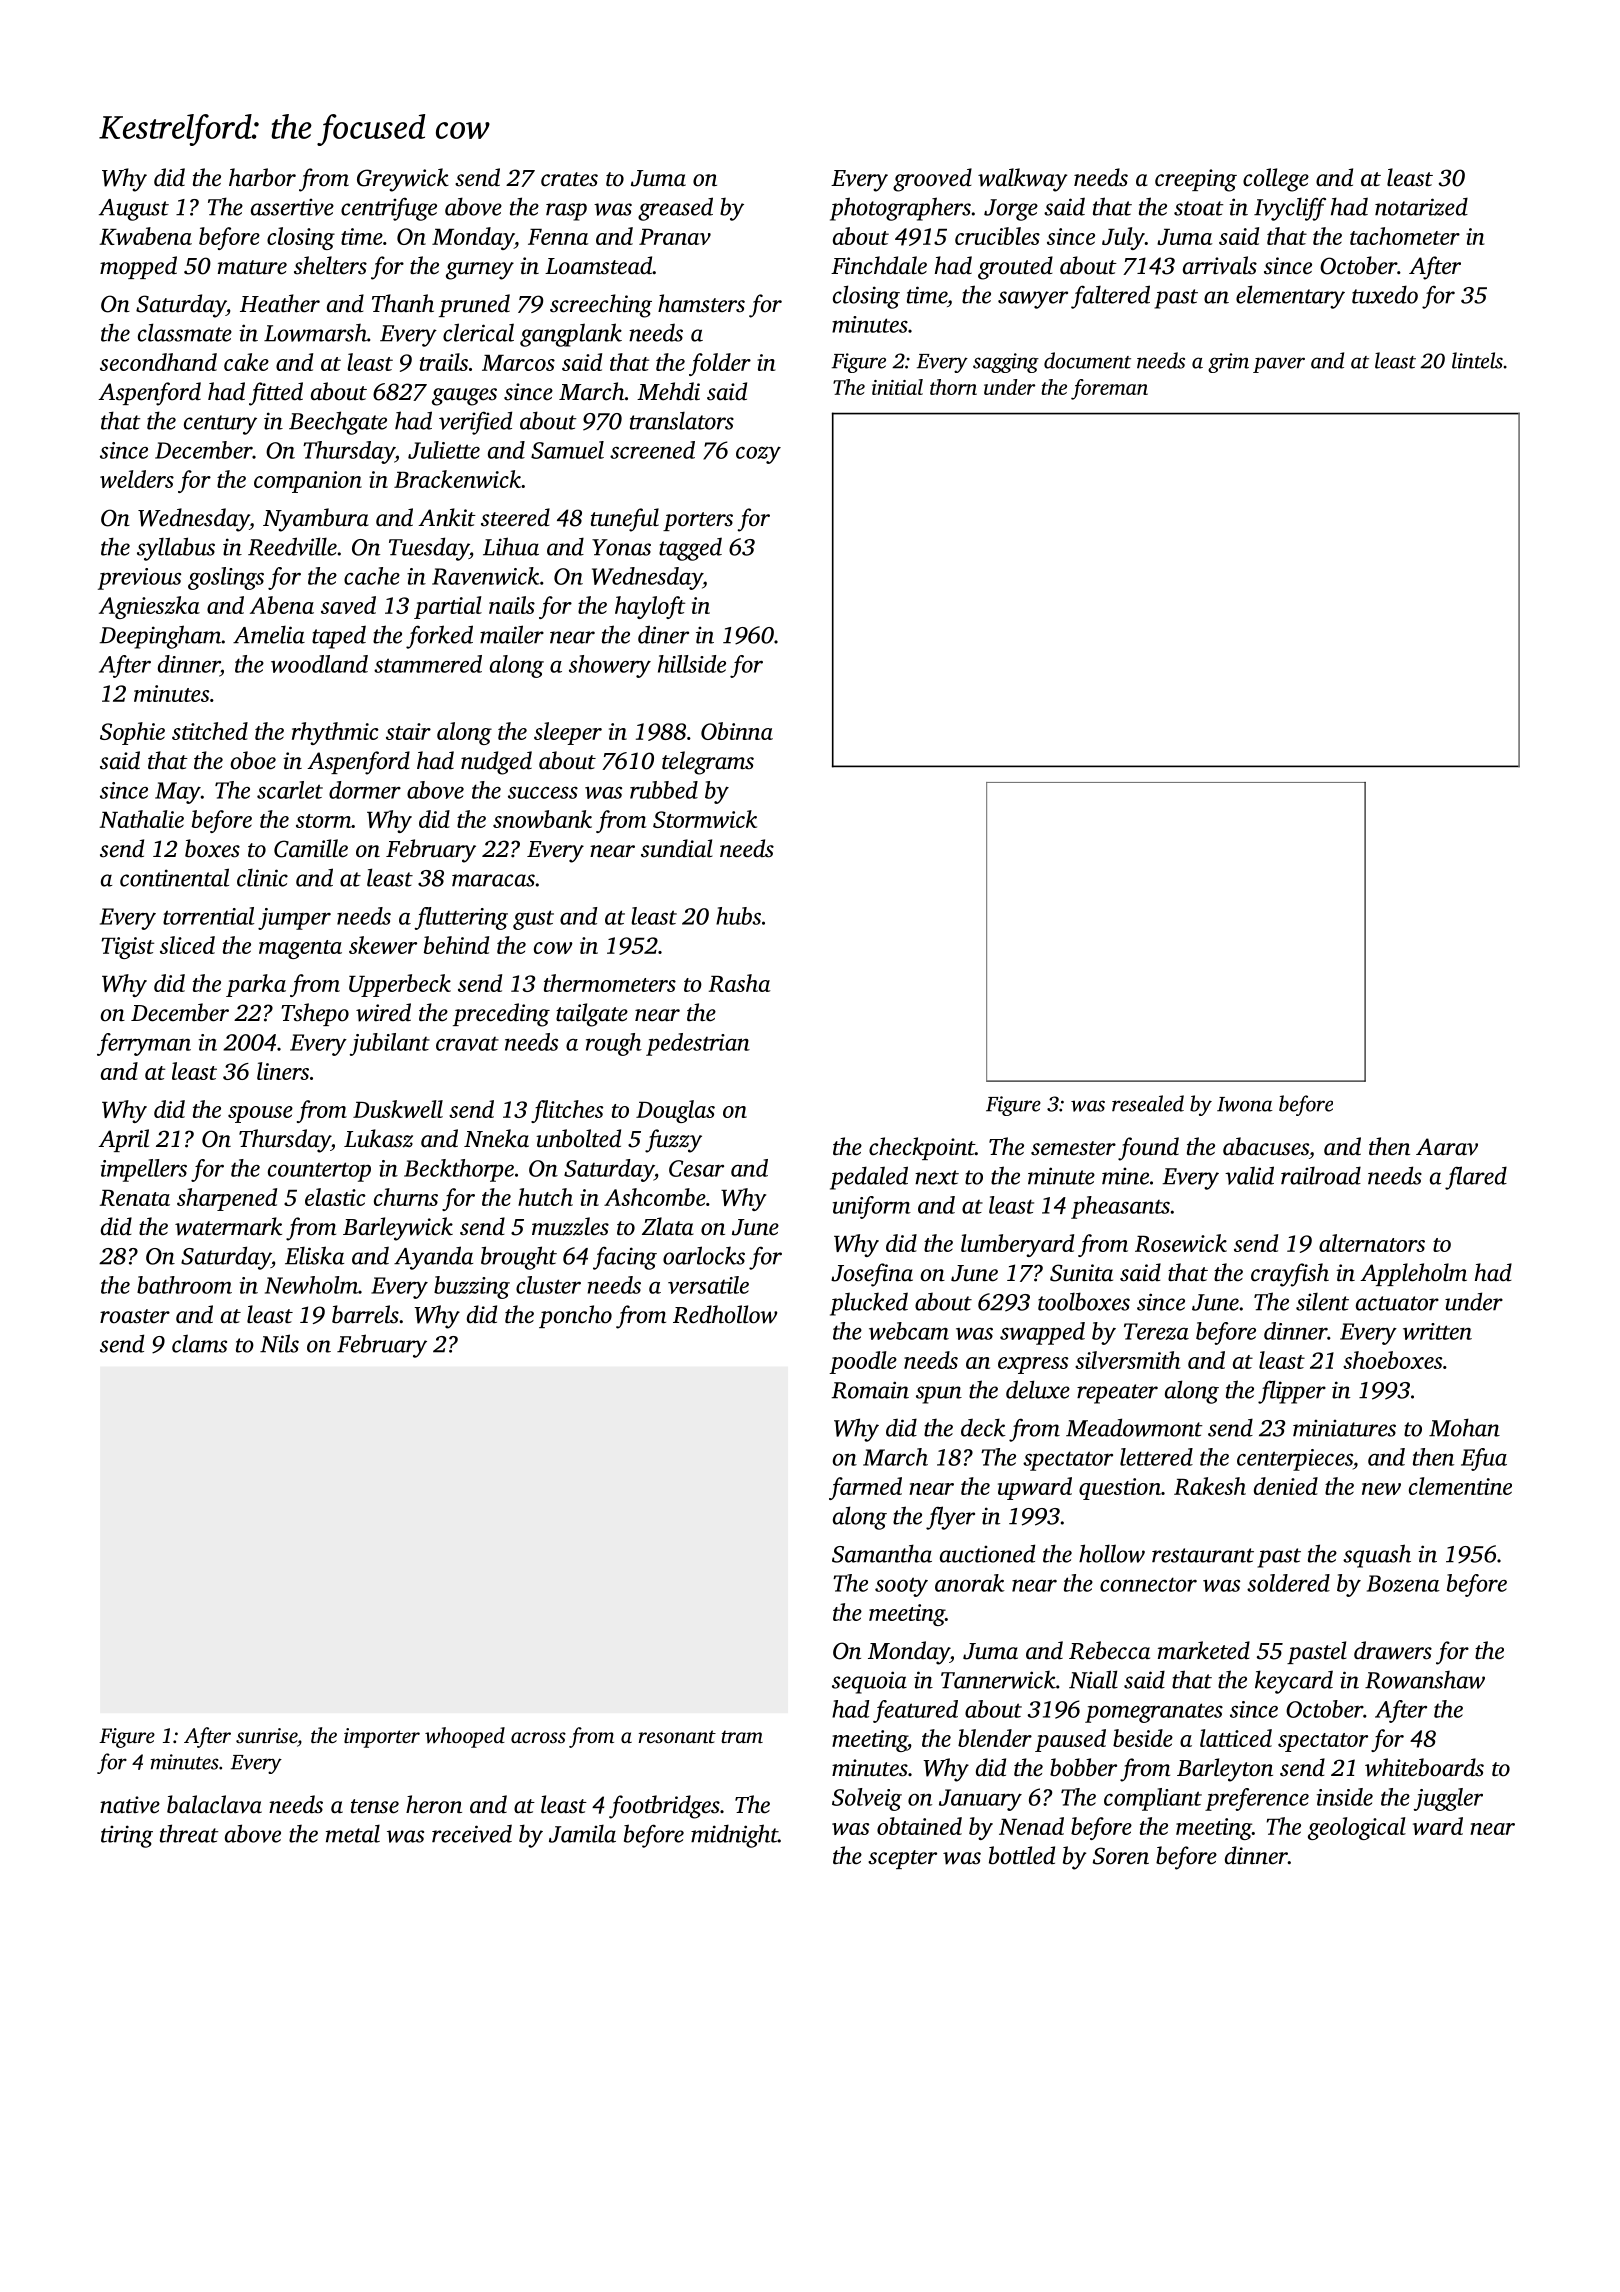 The width and height of the screenshot is (1620, 2292). What do you see at coordinates (478, 332) in the screenshot?
I see `clerical` at bounding box center [478, 332].
